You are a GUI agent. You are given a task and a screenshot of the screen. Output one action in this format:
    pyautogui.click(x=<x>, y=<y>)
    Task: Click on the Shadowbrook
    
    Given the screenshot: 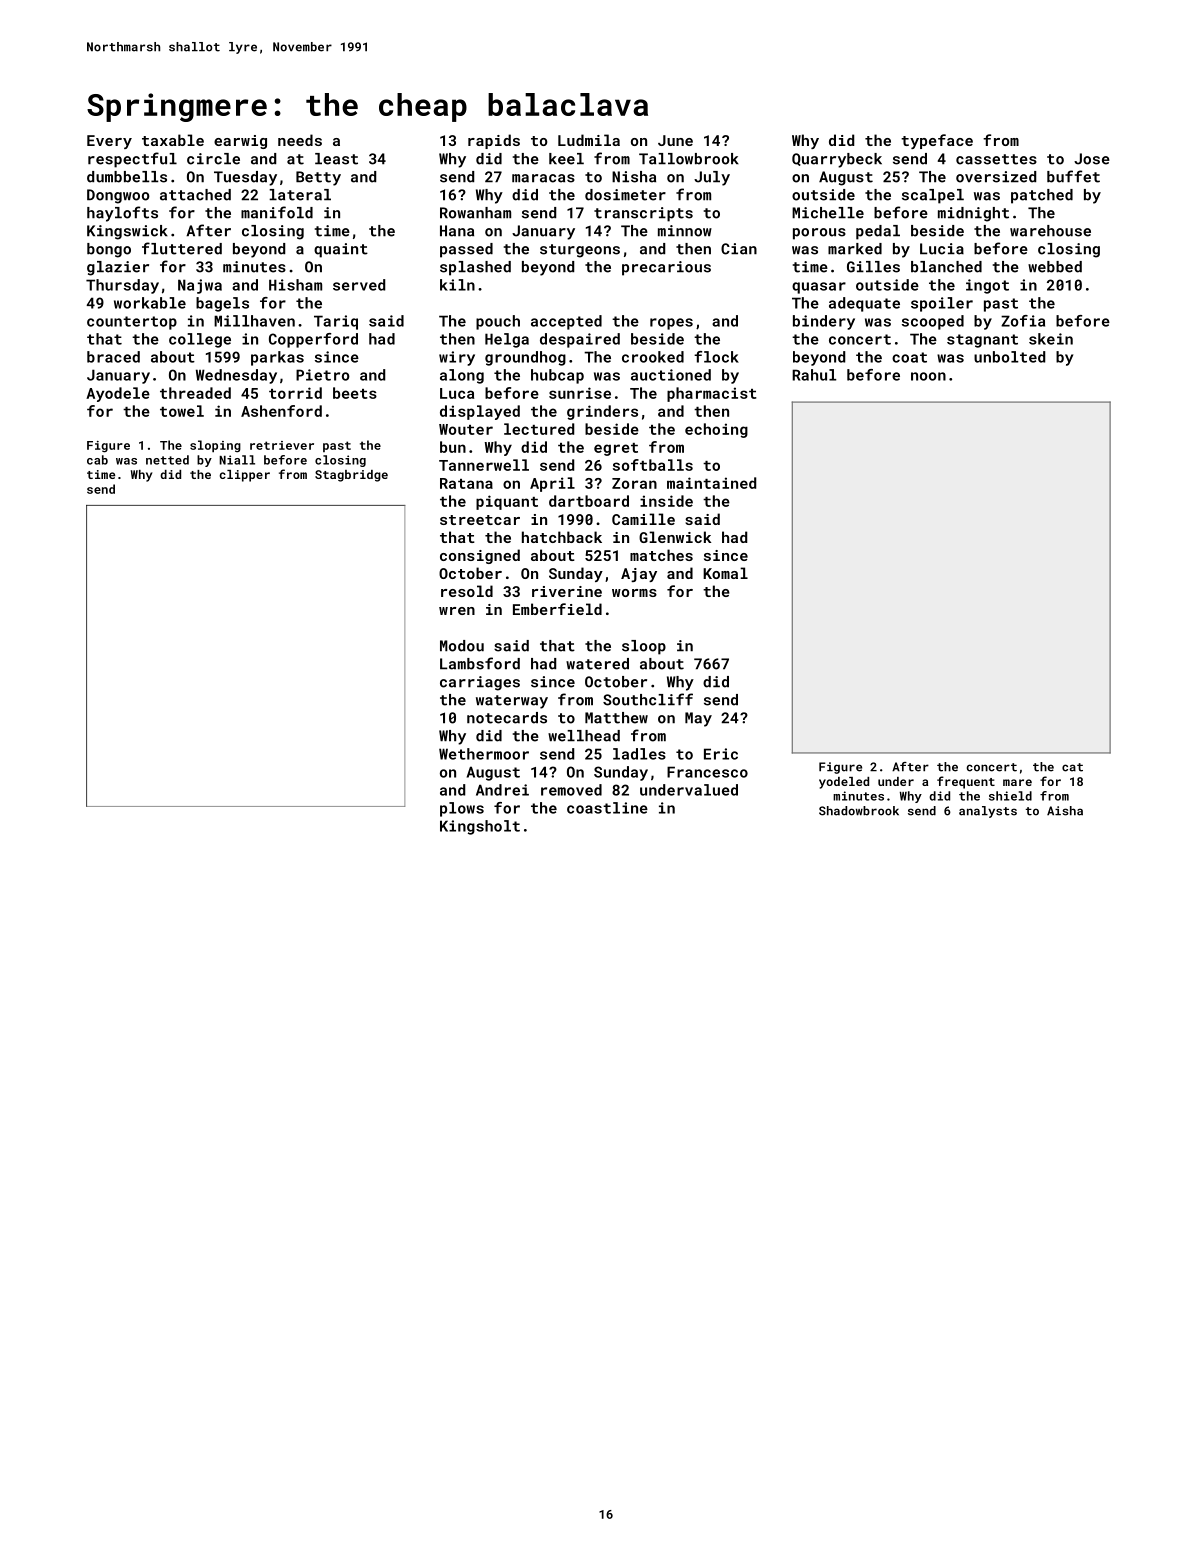 What is the action you would take?
    pyautogui.click(x=859, y=811)
